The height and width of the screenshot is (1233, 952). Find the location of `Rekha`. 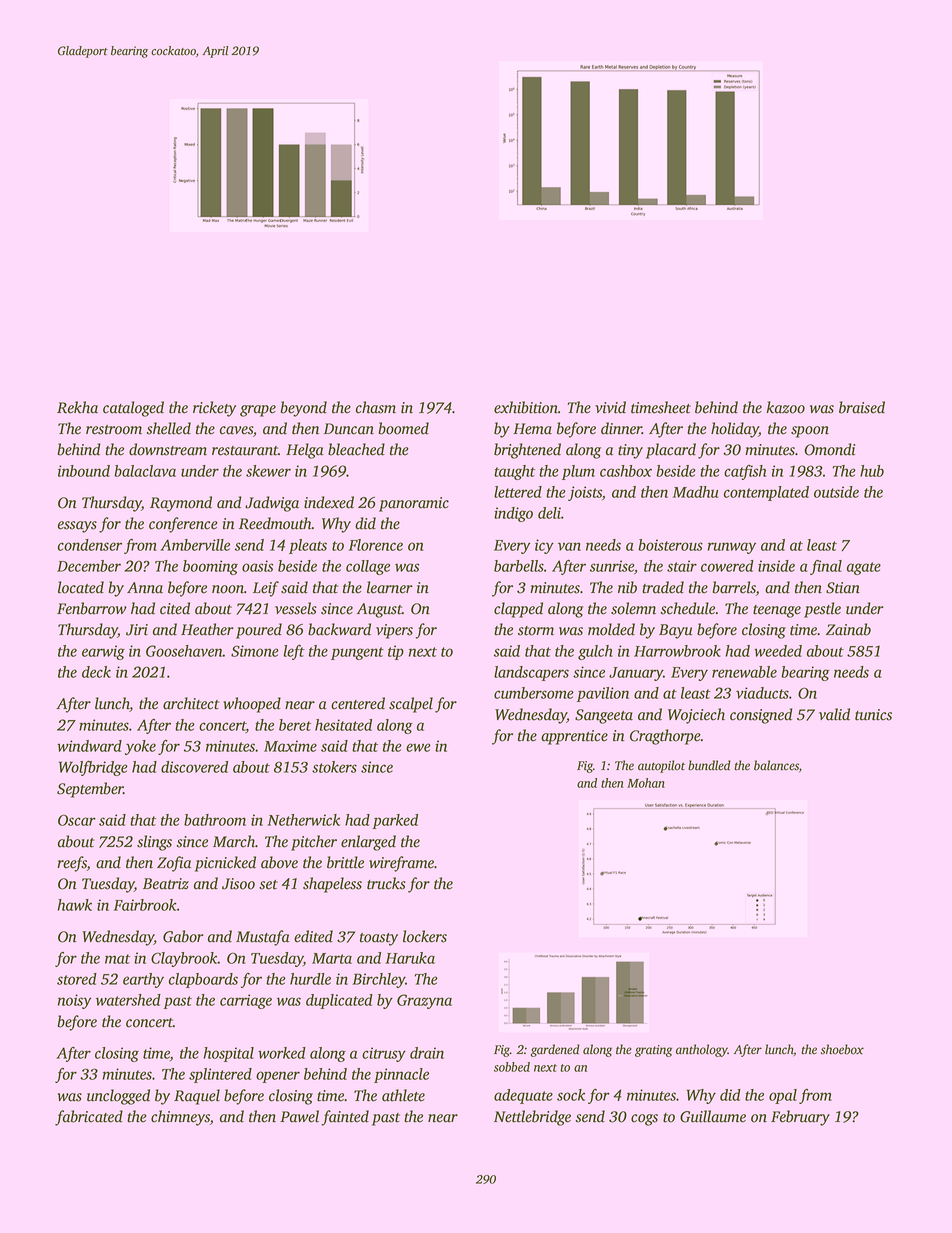

Rekha is located at coordinates (77, 407).
